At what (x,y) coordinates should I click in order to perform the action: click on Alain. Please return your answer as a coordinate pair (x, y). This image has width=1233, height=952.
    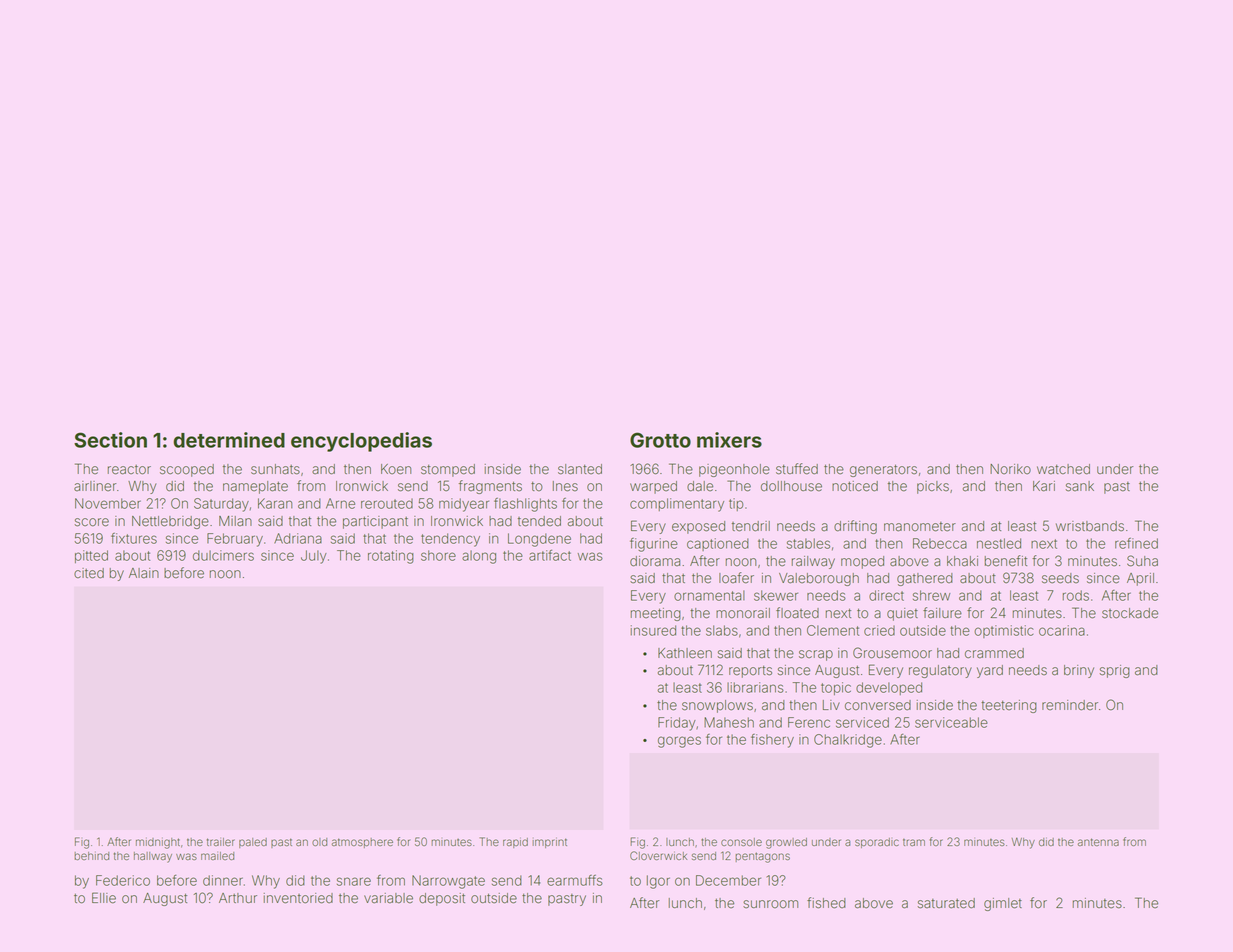
    Looking at the image, I should click on (144, 573).
